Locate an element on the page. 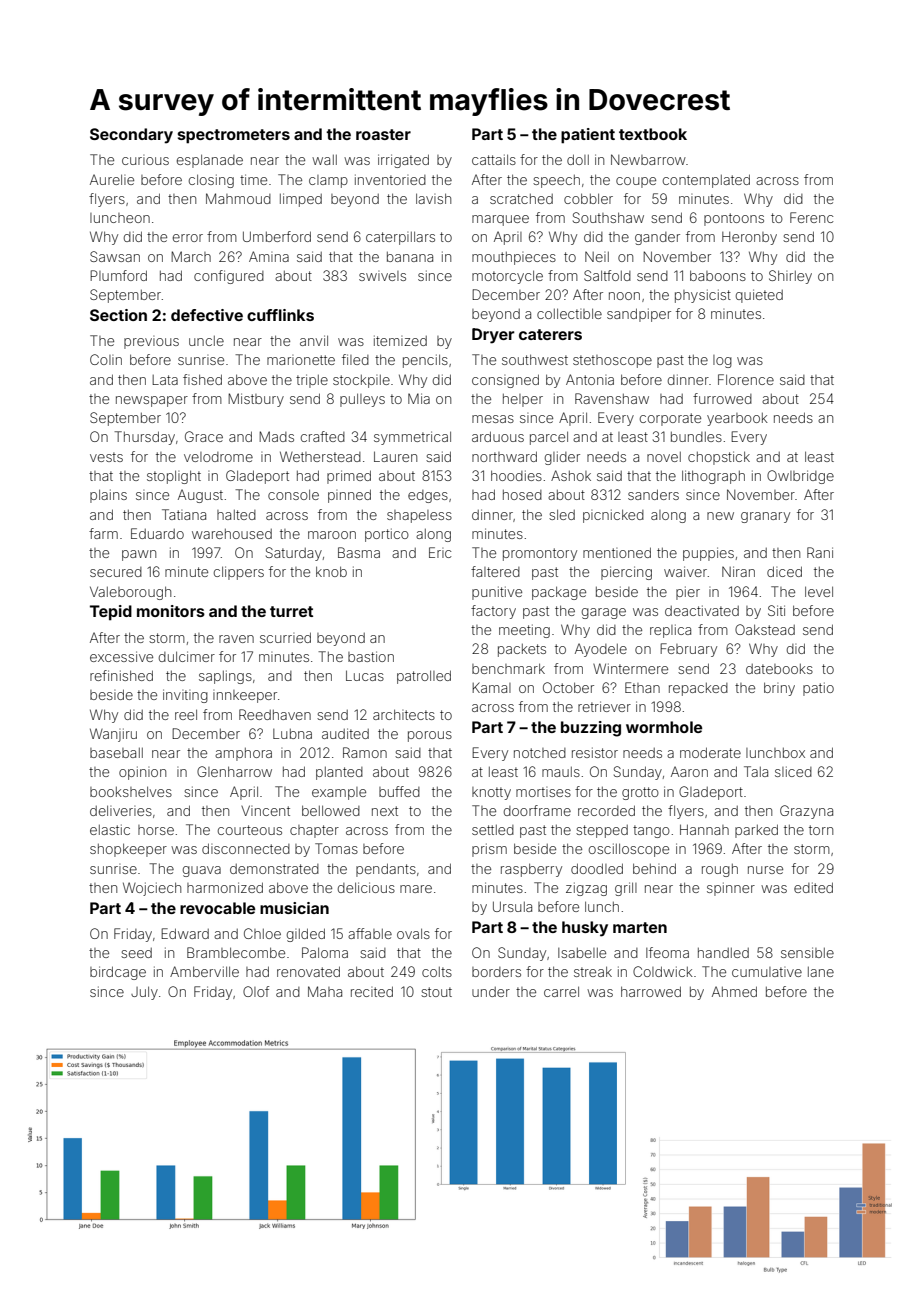 The image size is (924, 1308). cattails is located at coordinates (494, 159).
